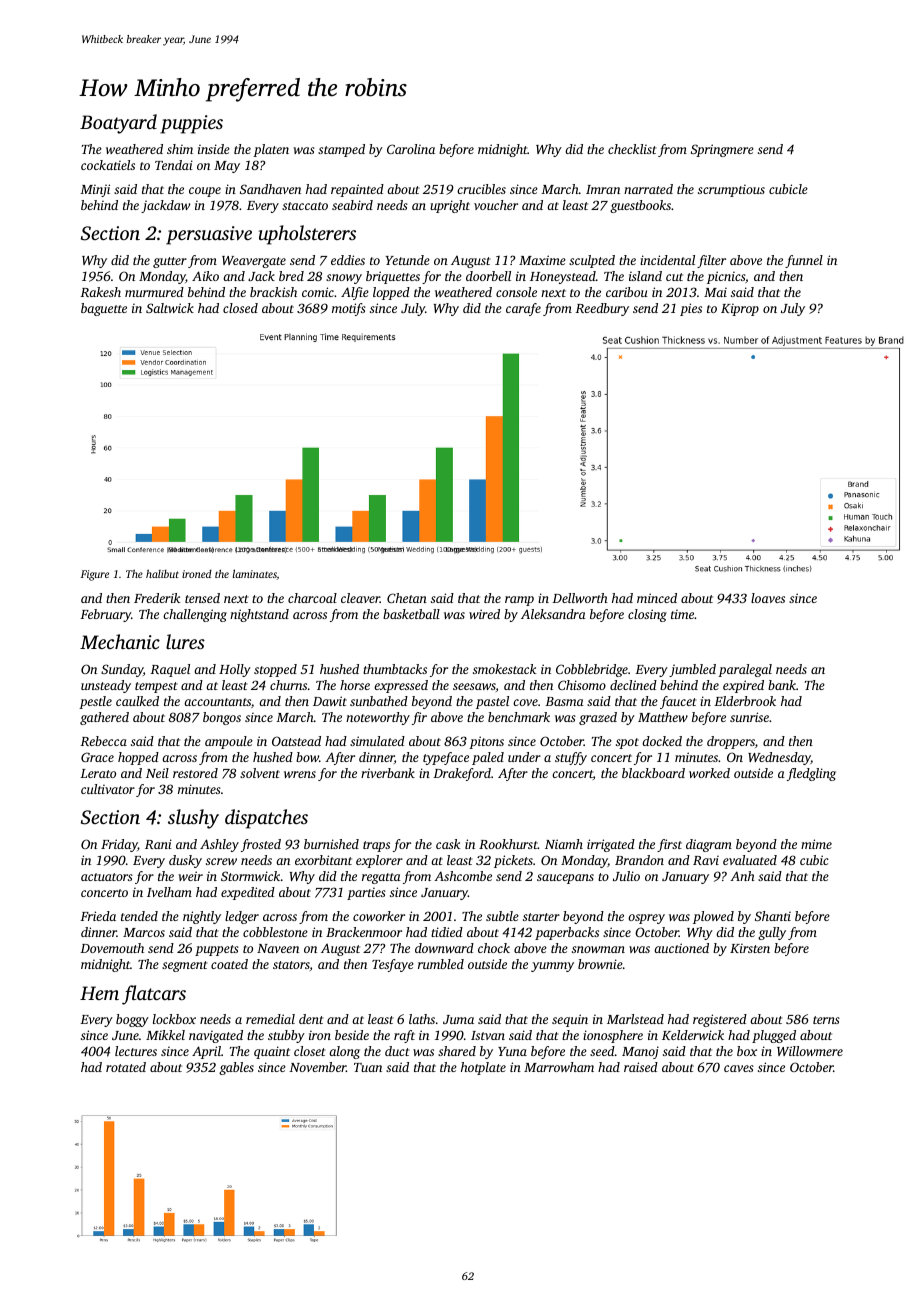  I want to click on stuffy, so click(571, 758).
